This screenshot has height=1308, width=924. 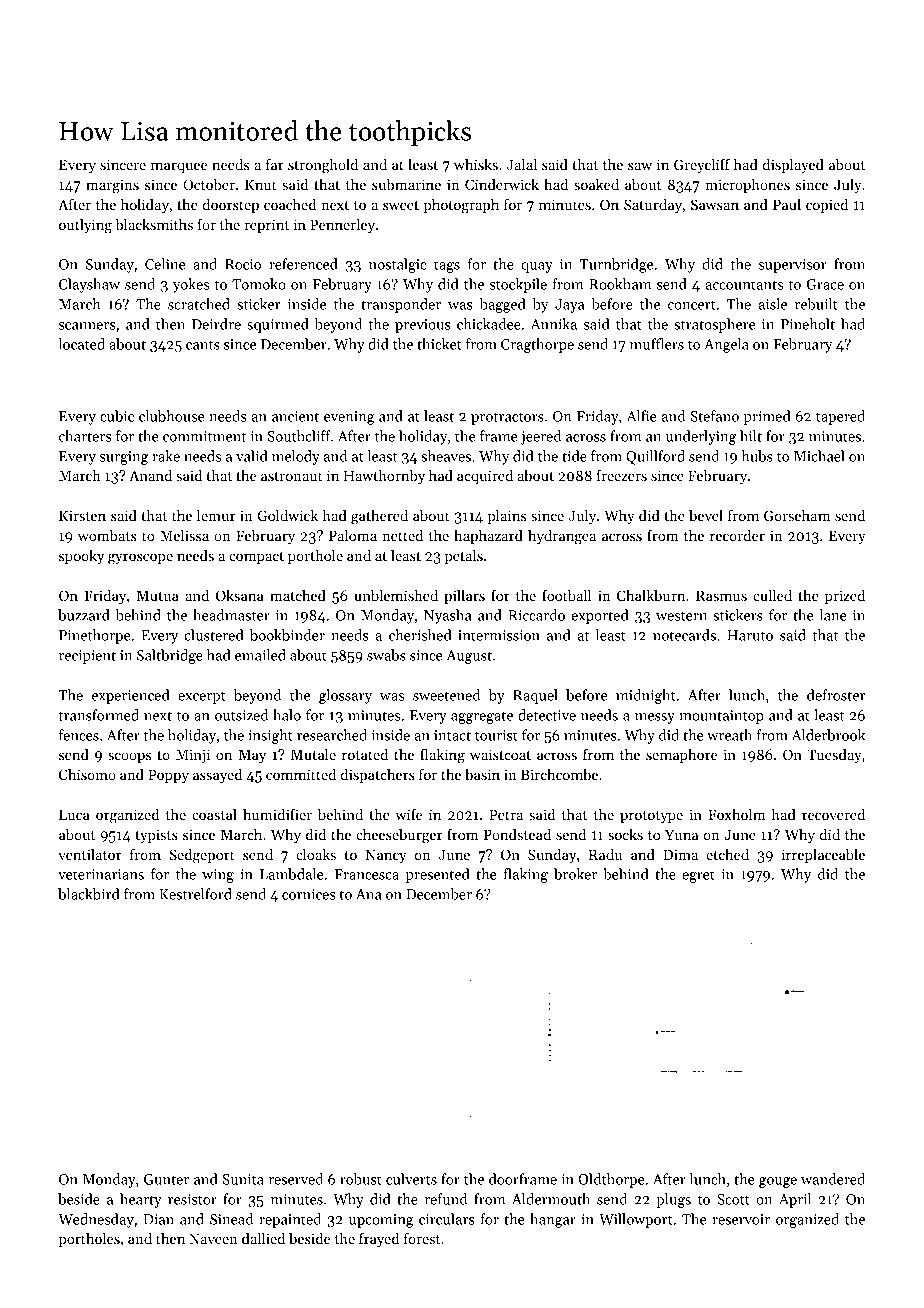 What do you see at coordinates (379, 1239) in the screenshot?
I see `frayed` at bounding box center [379, 1239].
